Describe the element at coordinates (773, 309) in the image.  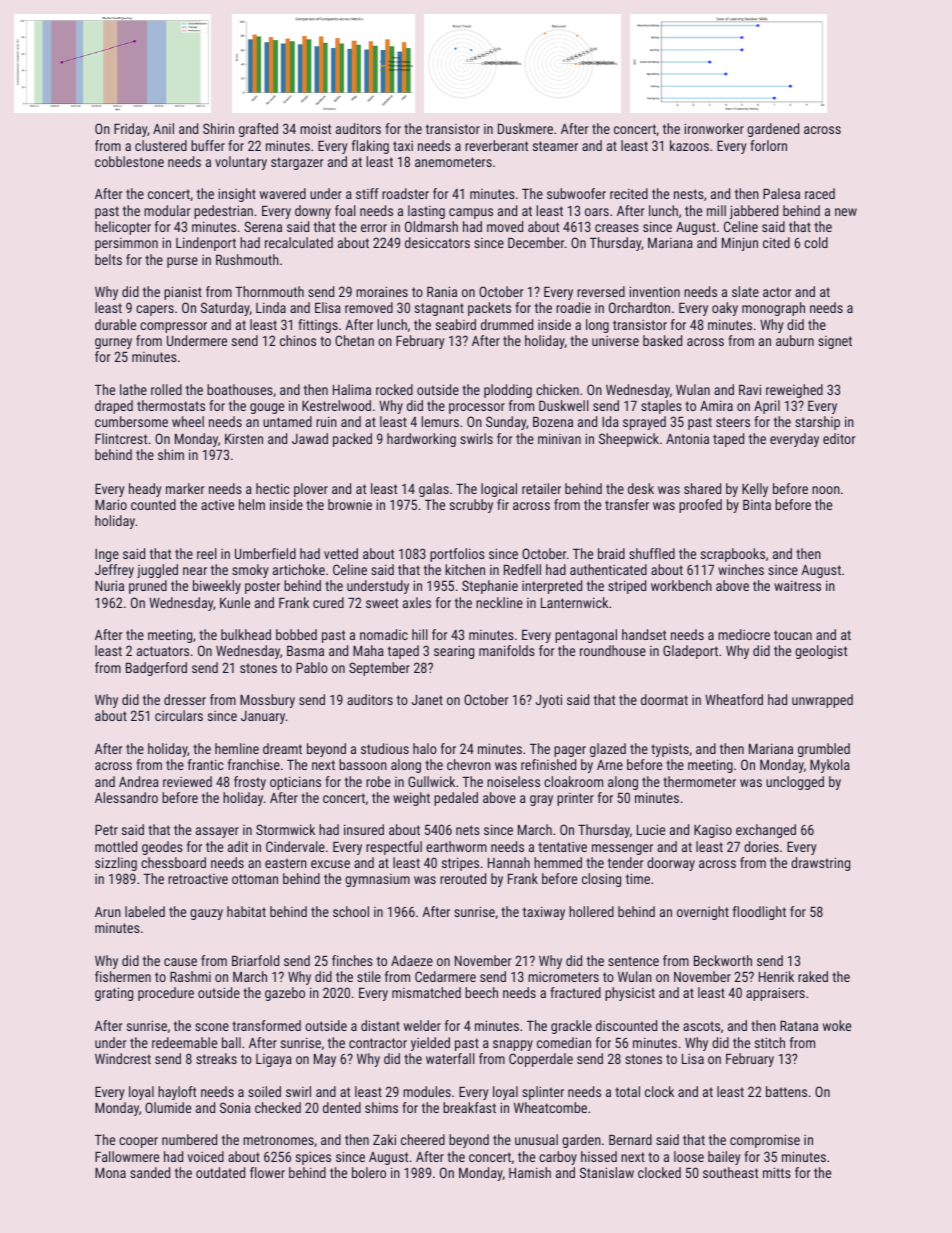
I see `monograph` at that location.
